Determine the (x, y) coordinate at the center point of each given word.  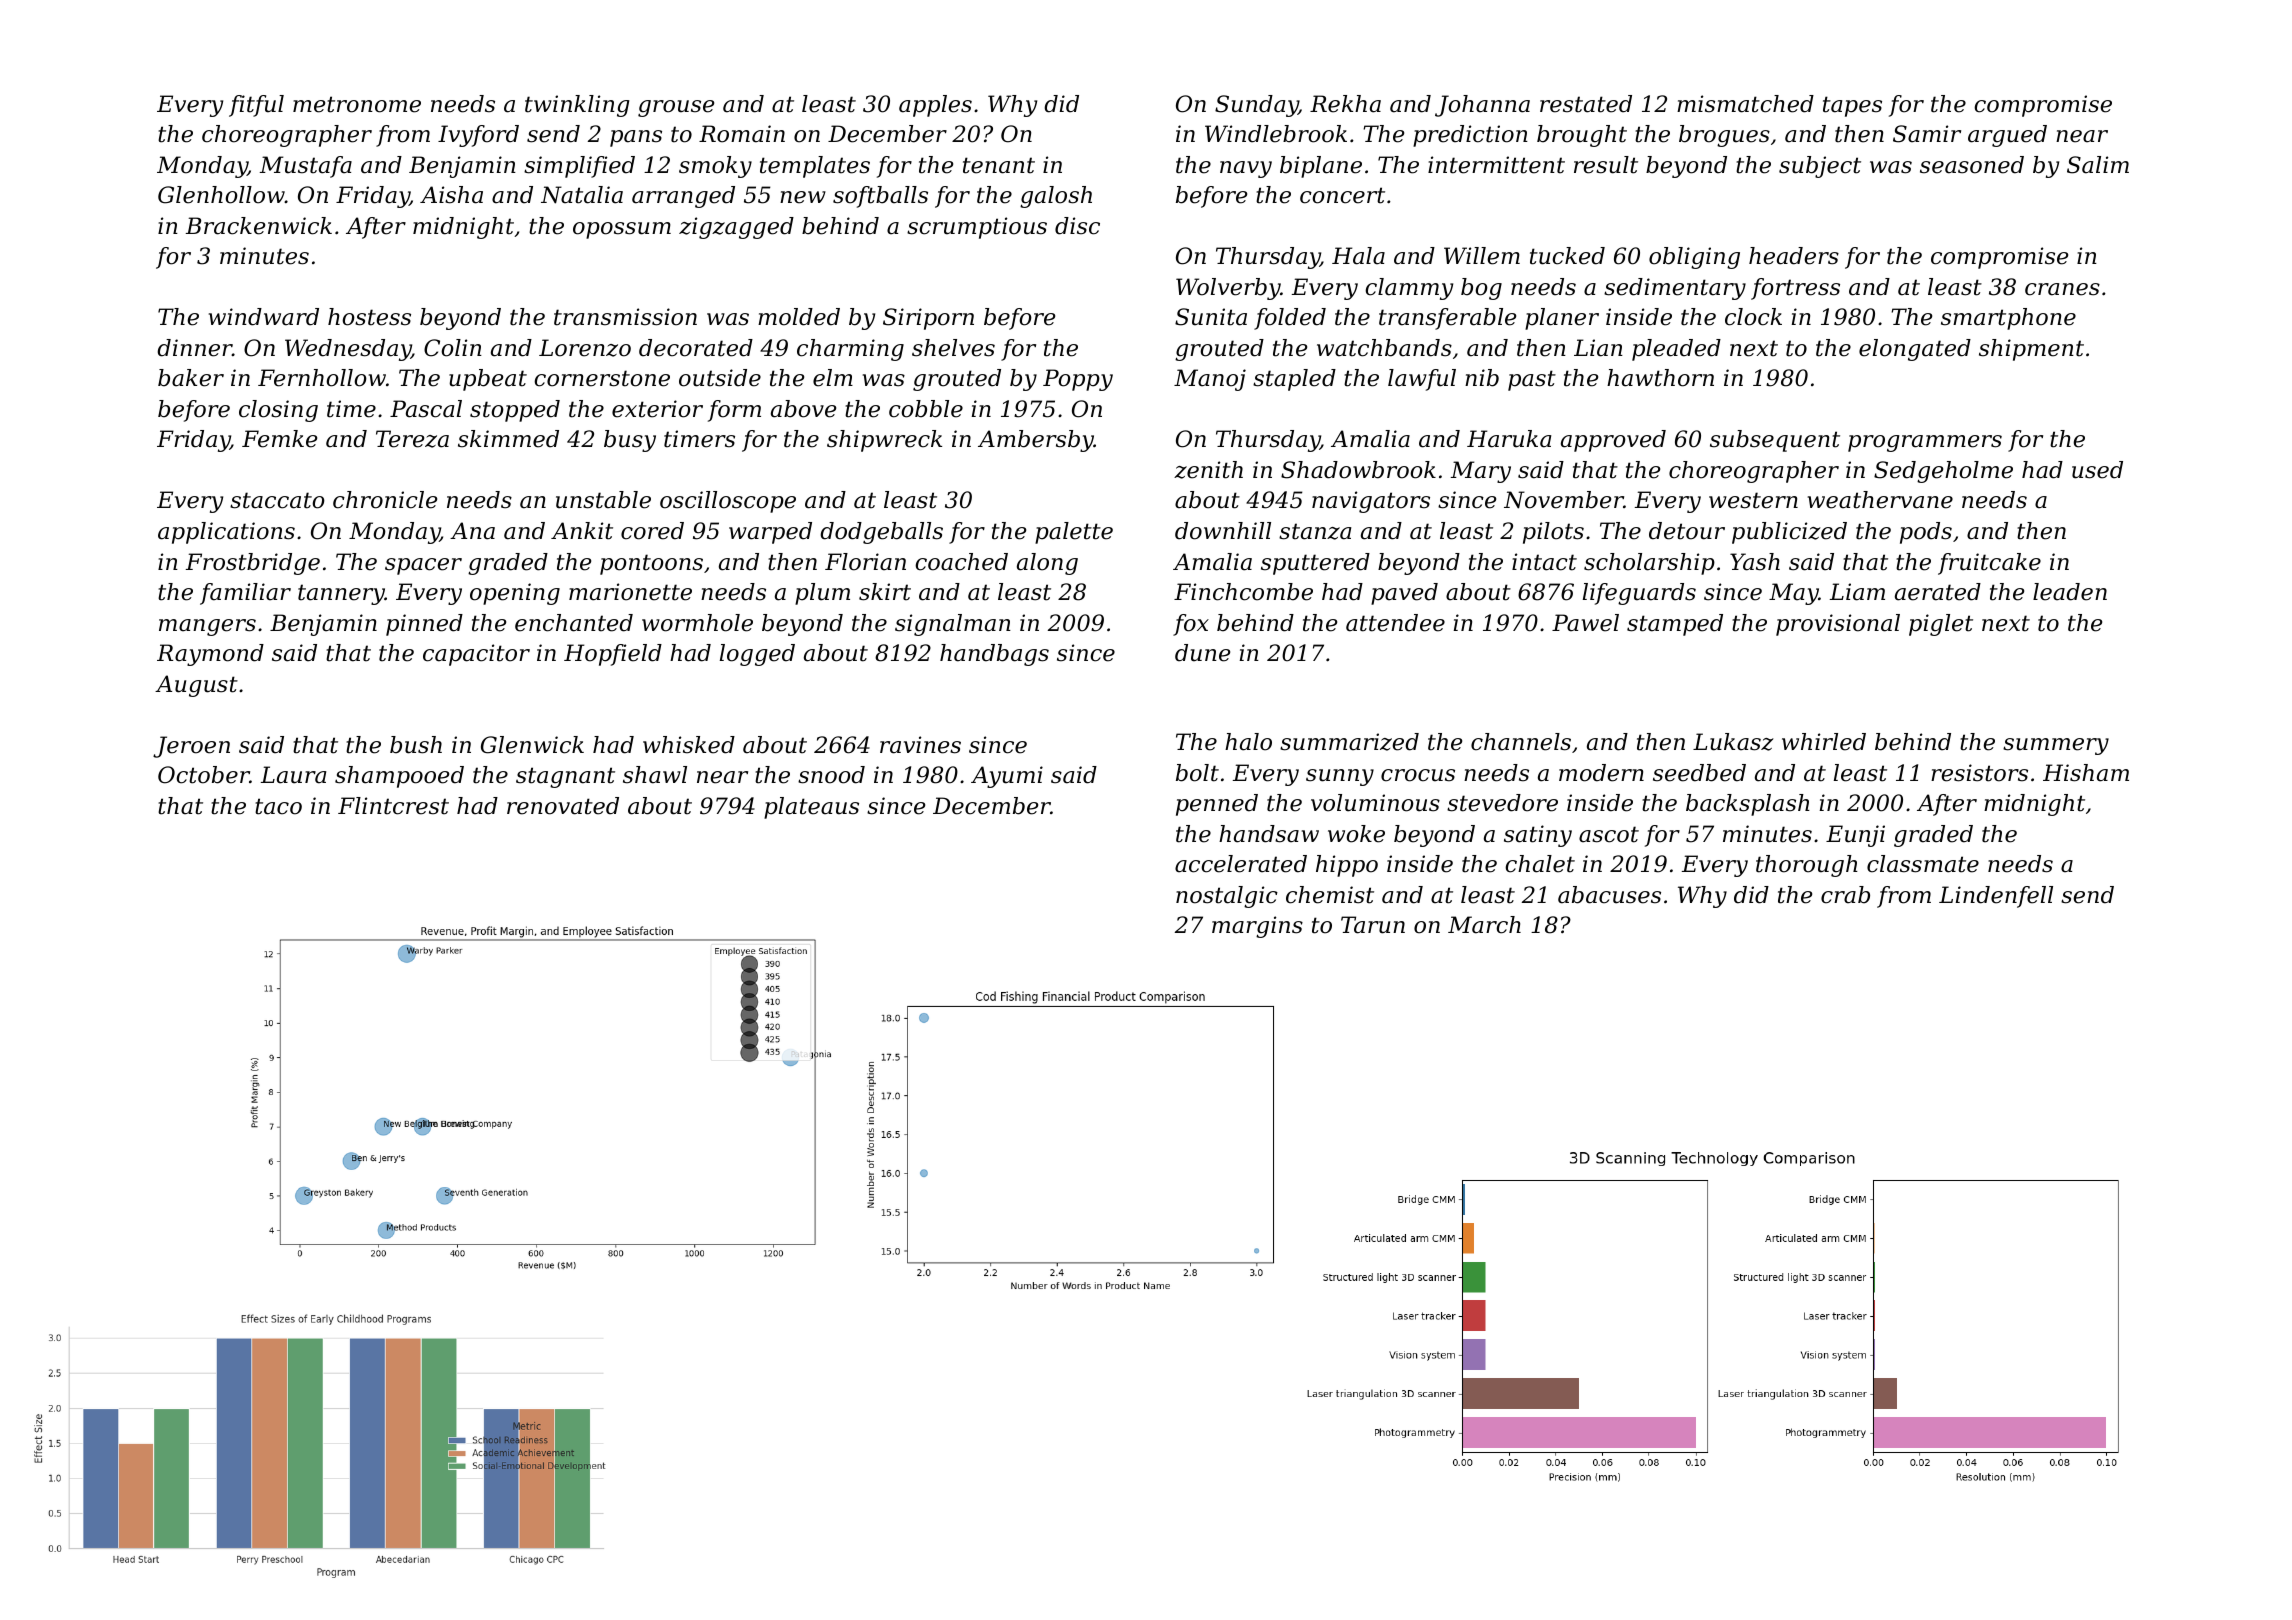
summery (2056, 746)
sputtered (1315, 564)
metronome (357, 104)
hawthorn (1660, 378)
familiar (245, 594)
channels (1521, 742)
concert (1342, 195)
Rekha (1345, 104)
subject (1820, 167)
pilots (1553, 533)
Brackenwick (259, 226)
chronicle (385, 500)
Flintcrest (393, 806)
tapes (1852, 106)
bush (416, 745)
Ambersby (1036, 441)
